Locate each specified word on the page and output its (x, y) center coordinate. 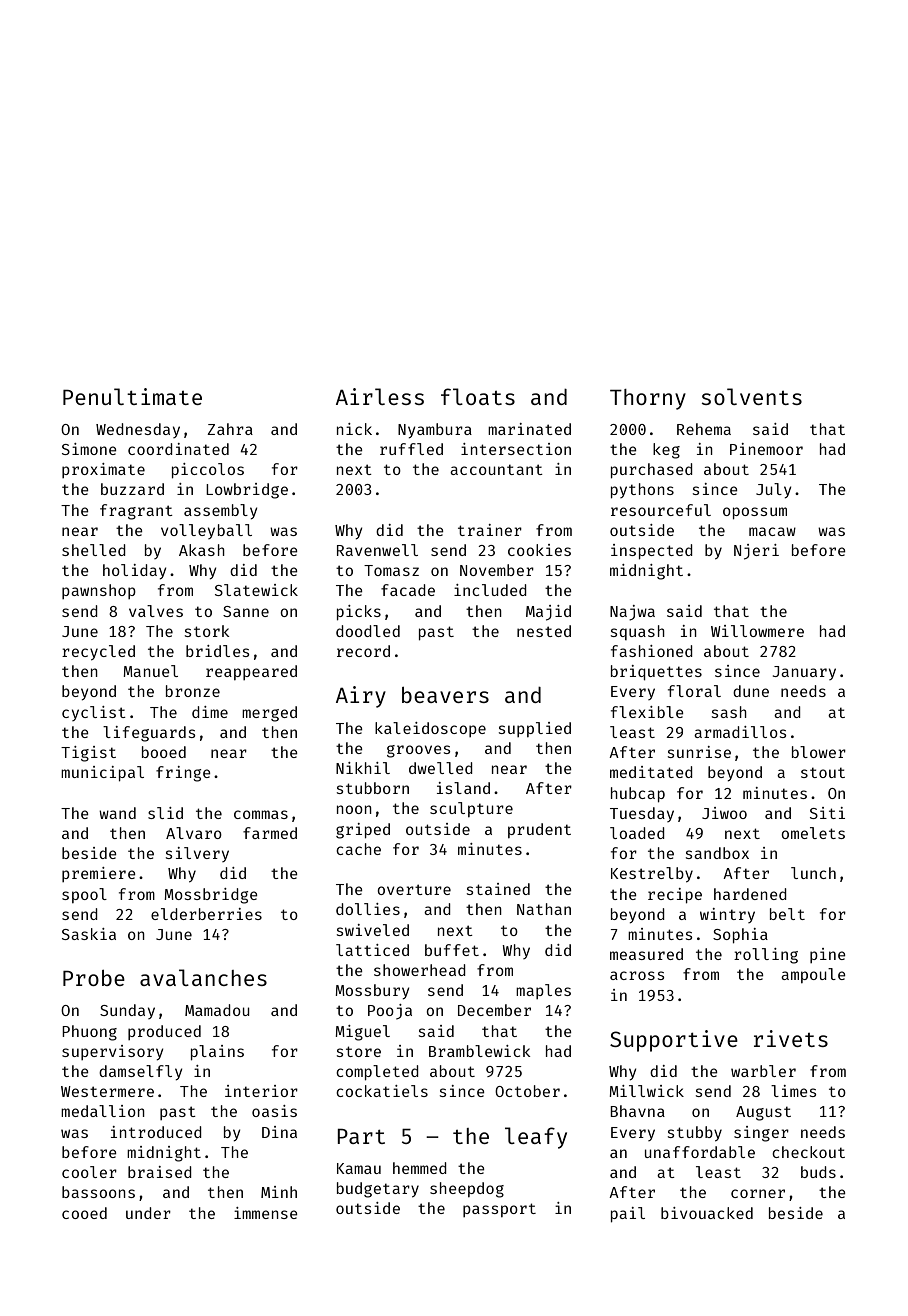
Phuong (89, 1033)
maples (543, 991)
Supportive (674, 1041)
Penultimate (132, 396)
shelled (94, 550)
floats (478, 396)
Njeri (756, 552)
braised (160, 1172)
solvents (752, 396)
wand (117, 813)
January (804, 673)
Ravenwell (377, 550)
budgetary (378, 1190)
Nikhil (363, 768)
